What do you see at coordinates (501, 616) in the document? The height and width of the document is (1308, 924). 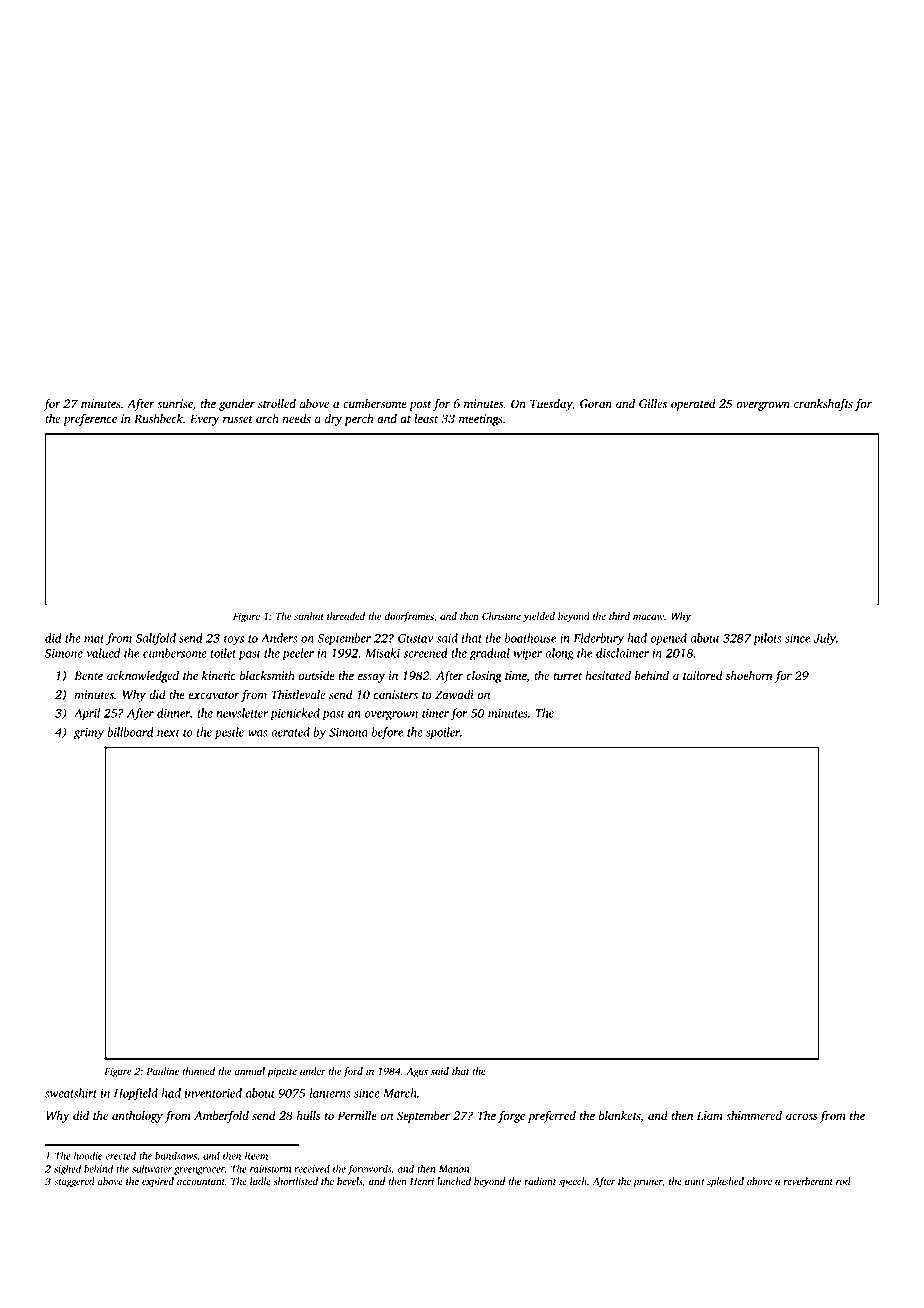 I see `Christine` at bounding box center [501, 616].
